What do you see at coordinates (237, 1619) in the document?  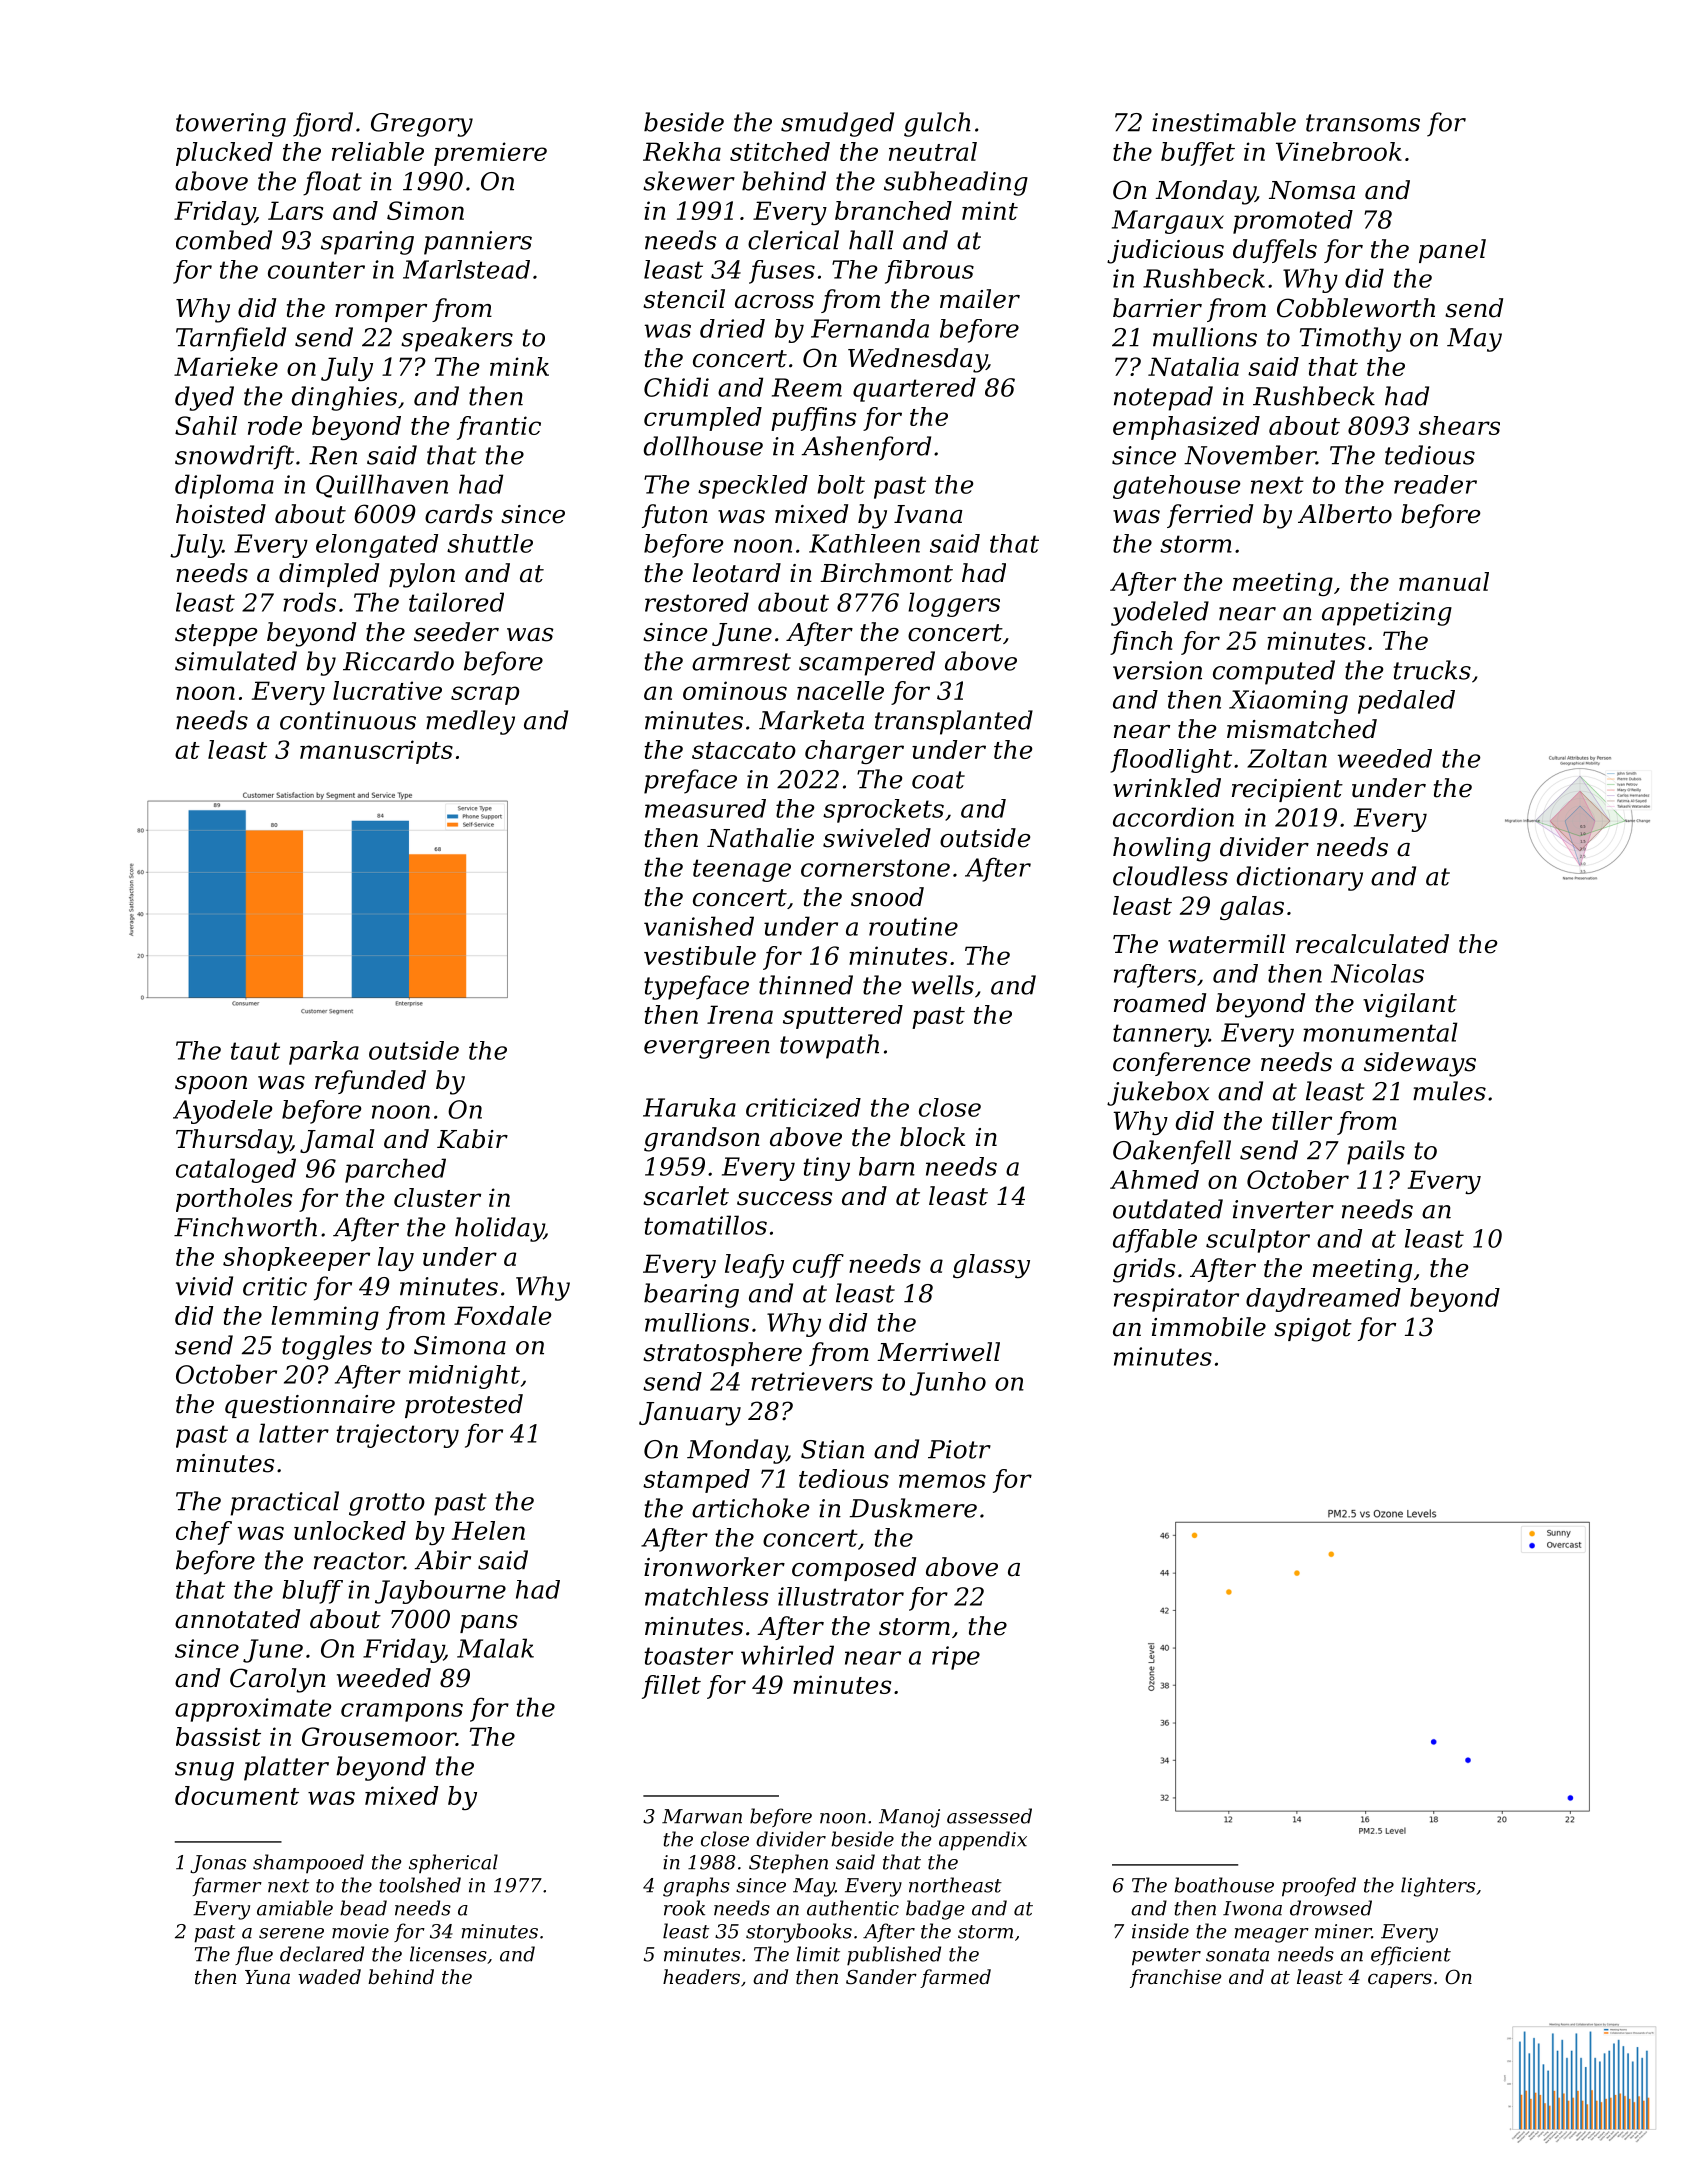 I see `annotated` at bounding box center [237, 1619].
